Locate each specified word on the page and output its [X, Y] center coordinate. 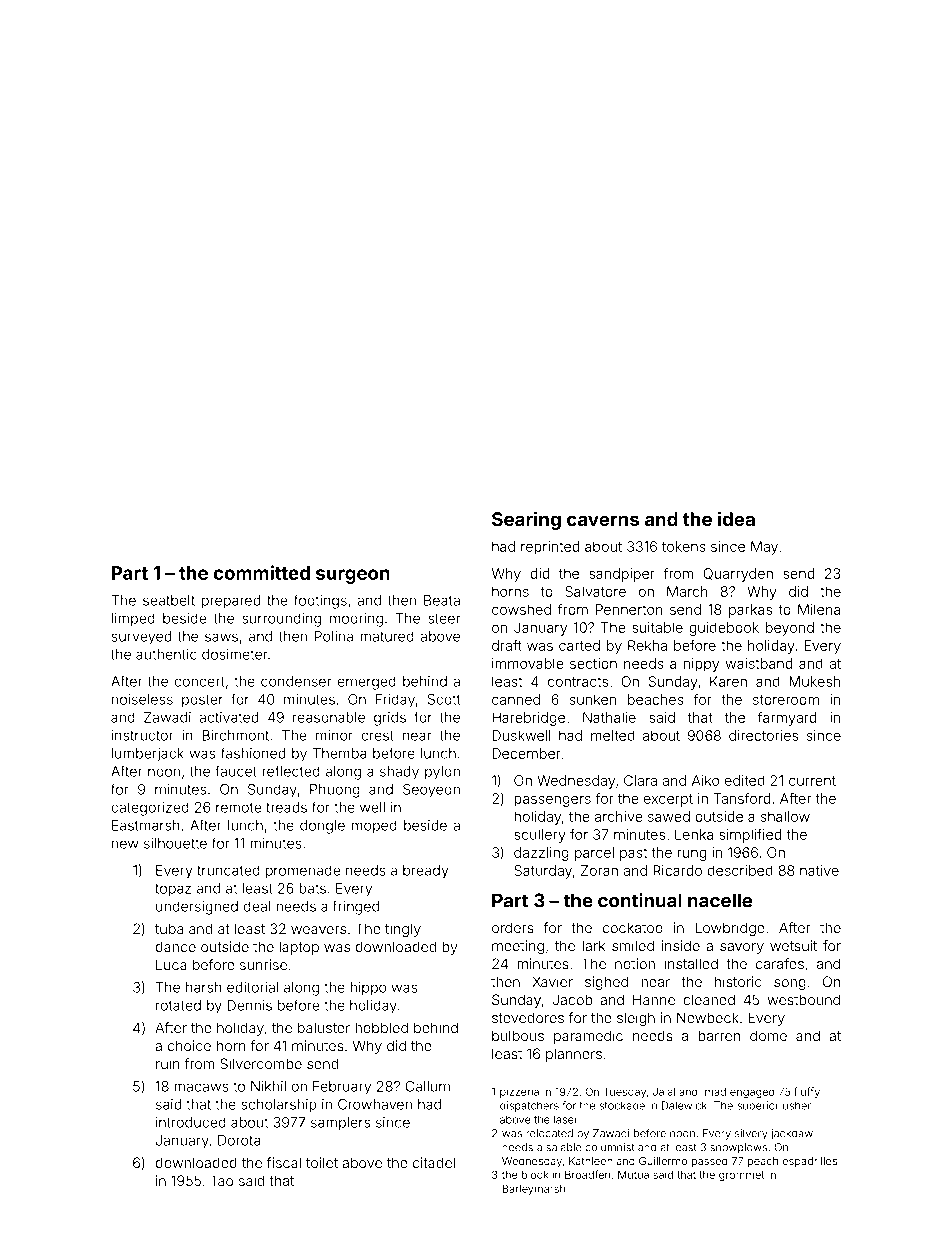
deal [257, 906]
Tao [221, 1180]
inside [681, 945]
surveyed [141, 638]
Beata [442, 600]
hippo [368, 989]
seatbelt [169, 600]
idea [736, 518]
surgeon [353, 576]
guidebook [724, 629]
